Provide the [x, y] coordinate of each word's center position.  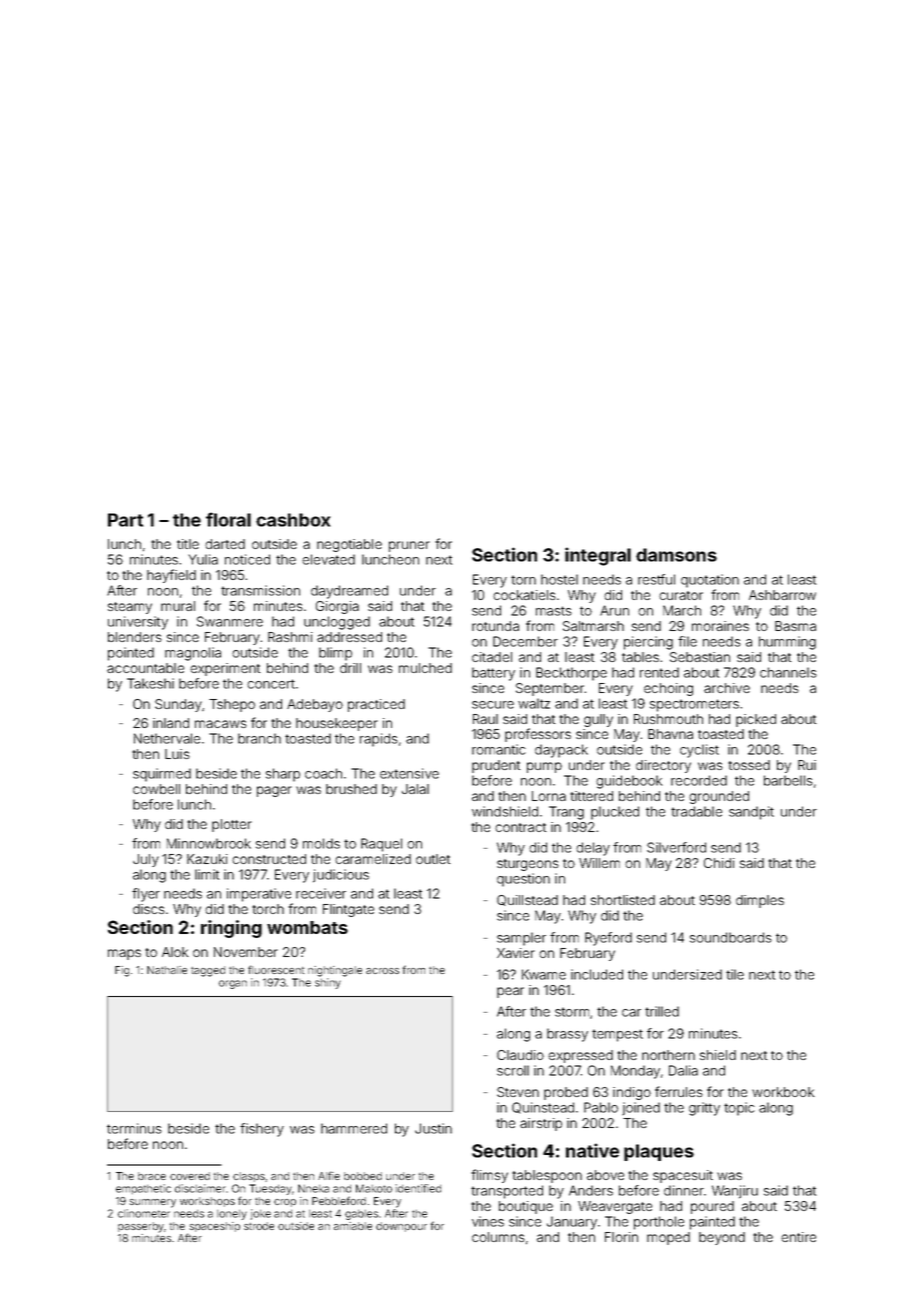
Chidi [719, 863]
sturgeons [528, 865]
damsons [676, 555]
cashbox [293, 520]
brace [152, 1176]
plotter [232, 825]
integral [598, 556]
